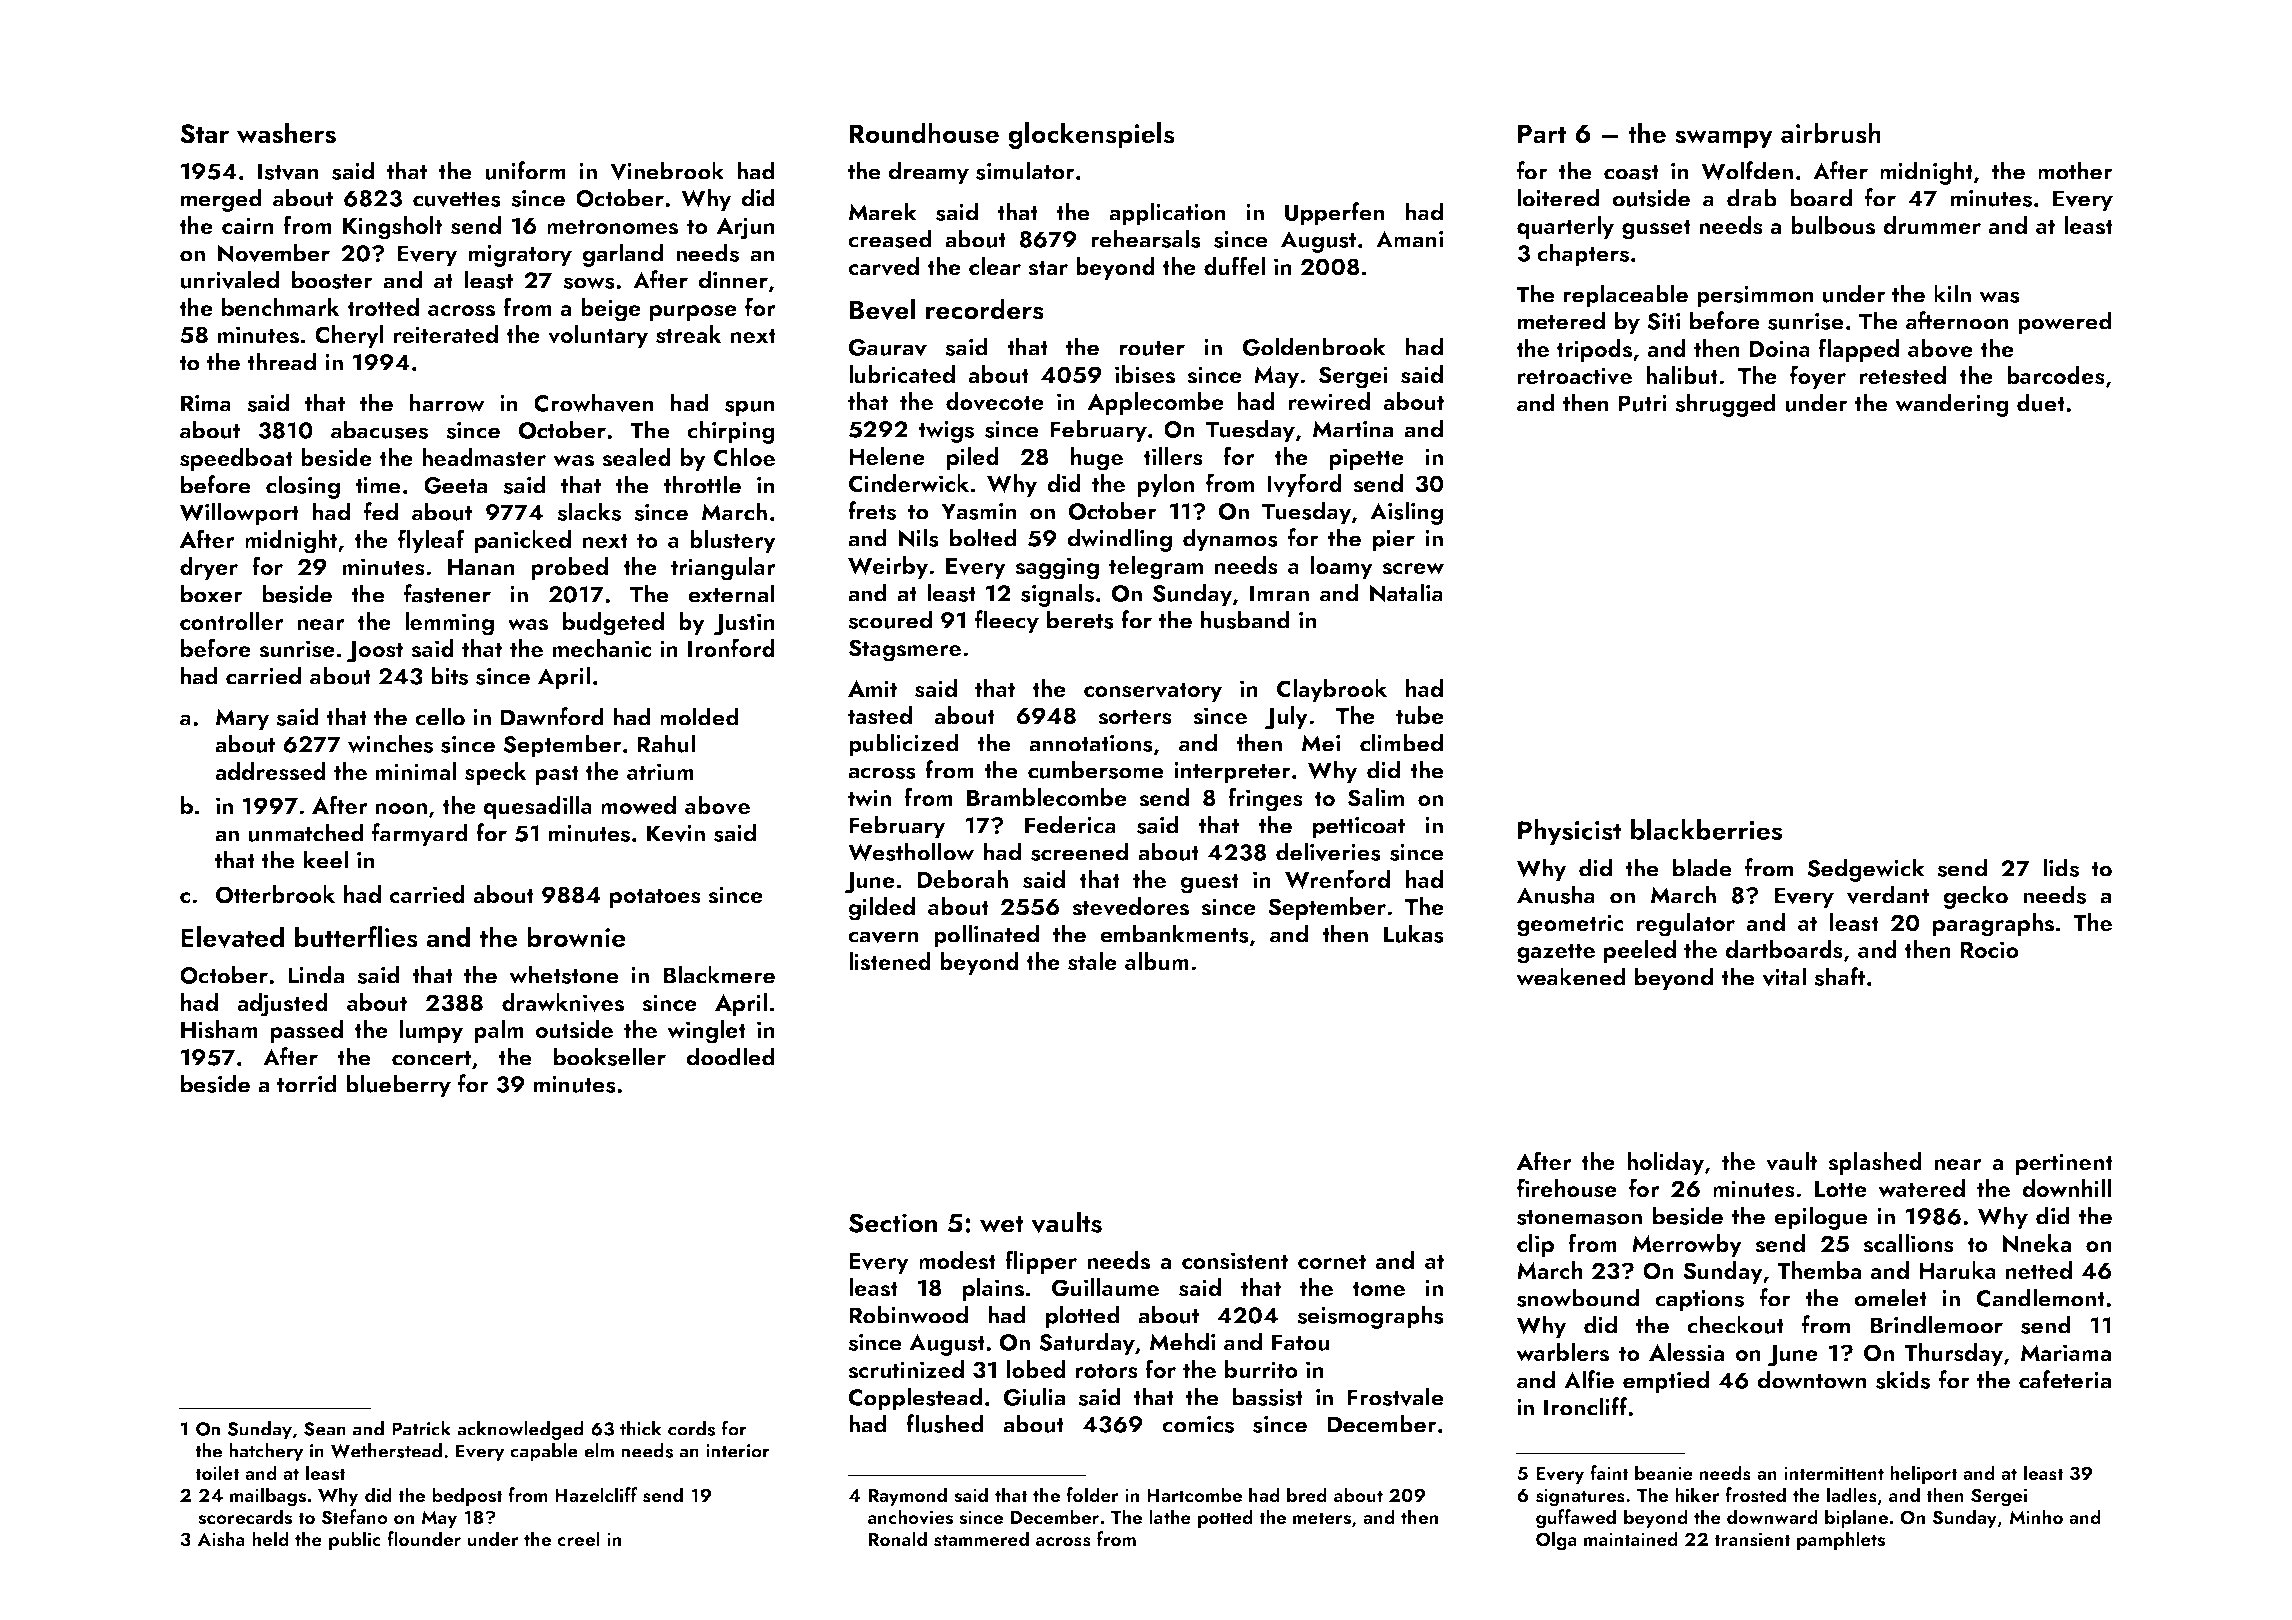 The image size is (2292, 1620). Describe the element at coordinates (957, 1260) in the page. I see `modest` at that location.
